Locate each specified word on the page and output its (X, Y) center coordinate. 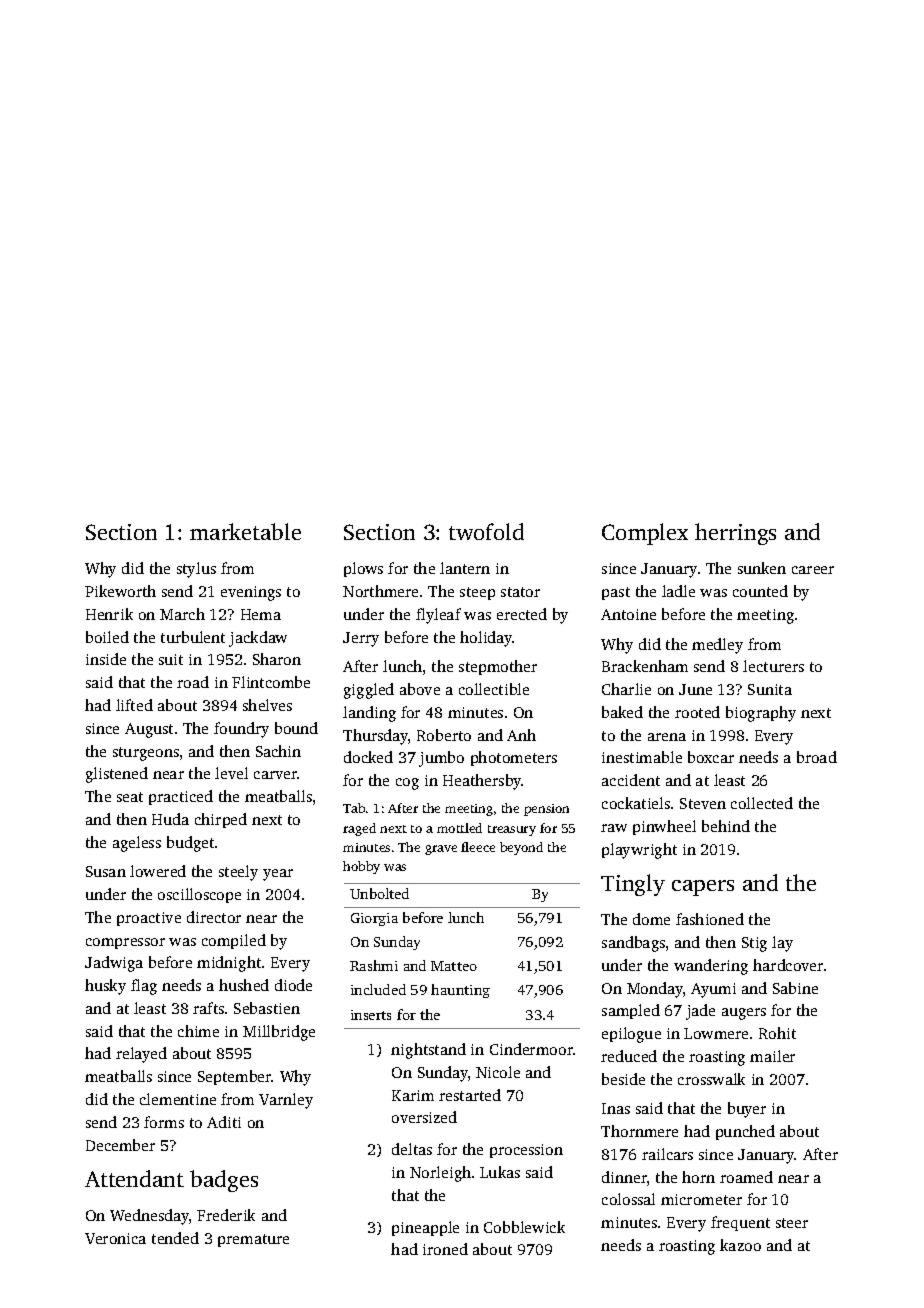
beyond (521, 848)
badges (224, 1181)
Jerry (361, 639)
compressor (125, 943)
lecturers (773, 666)
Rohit (777, 1033)
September (235, 1077)
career (813, 570)
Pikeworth (120, 591)
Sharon (277, 659)
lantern (465, 568)
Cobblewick (524, 1227)
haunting (460, 991)
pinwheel (664, 827)
